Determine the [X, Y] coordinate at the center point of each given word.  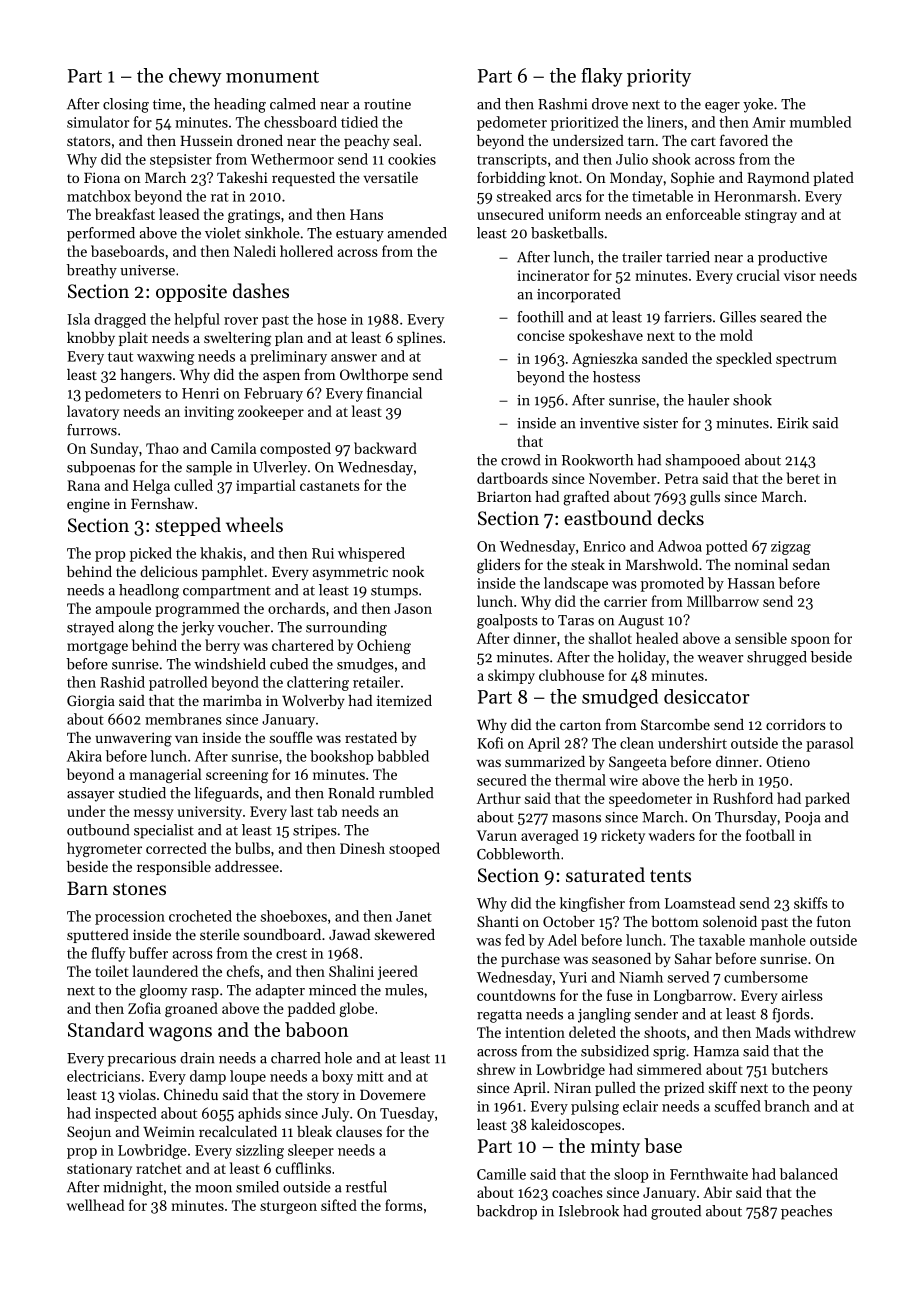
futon [834, 921]
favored [744, 140]
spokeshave [606, 336]
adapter [280, 991]
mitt [370, 1076]
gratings [254, 216]
